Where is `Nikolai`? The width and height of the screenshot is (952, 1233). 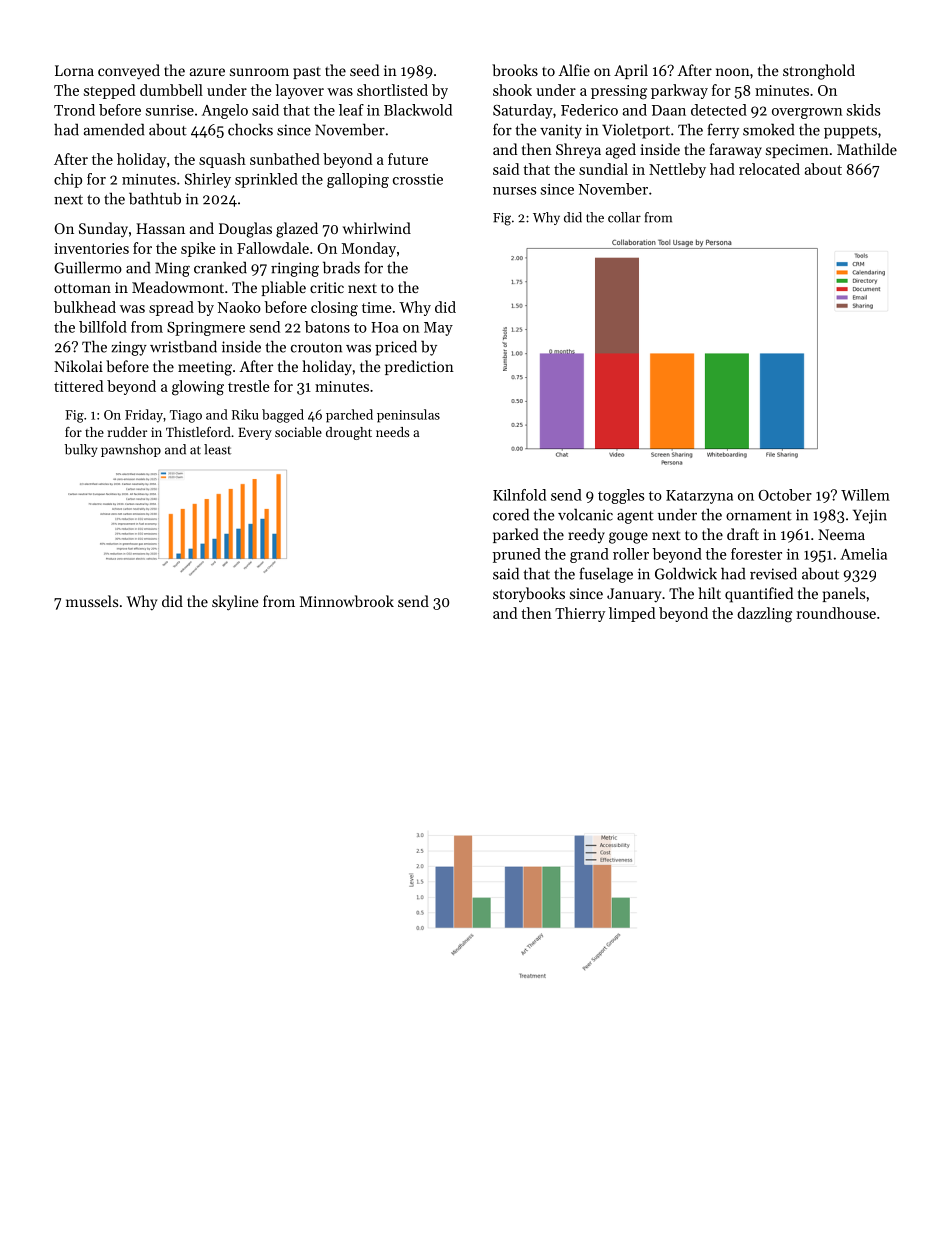 Nikolai is located at coordinates (78, 366).
